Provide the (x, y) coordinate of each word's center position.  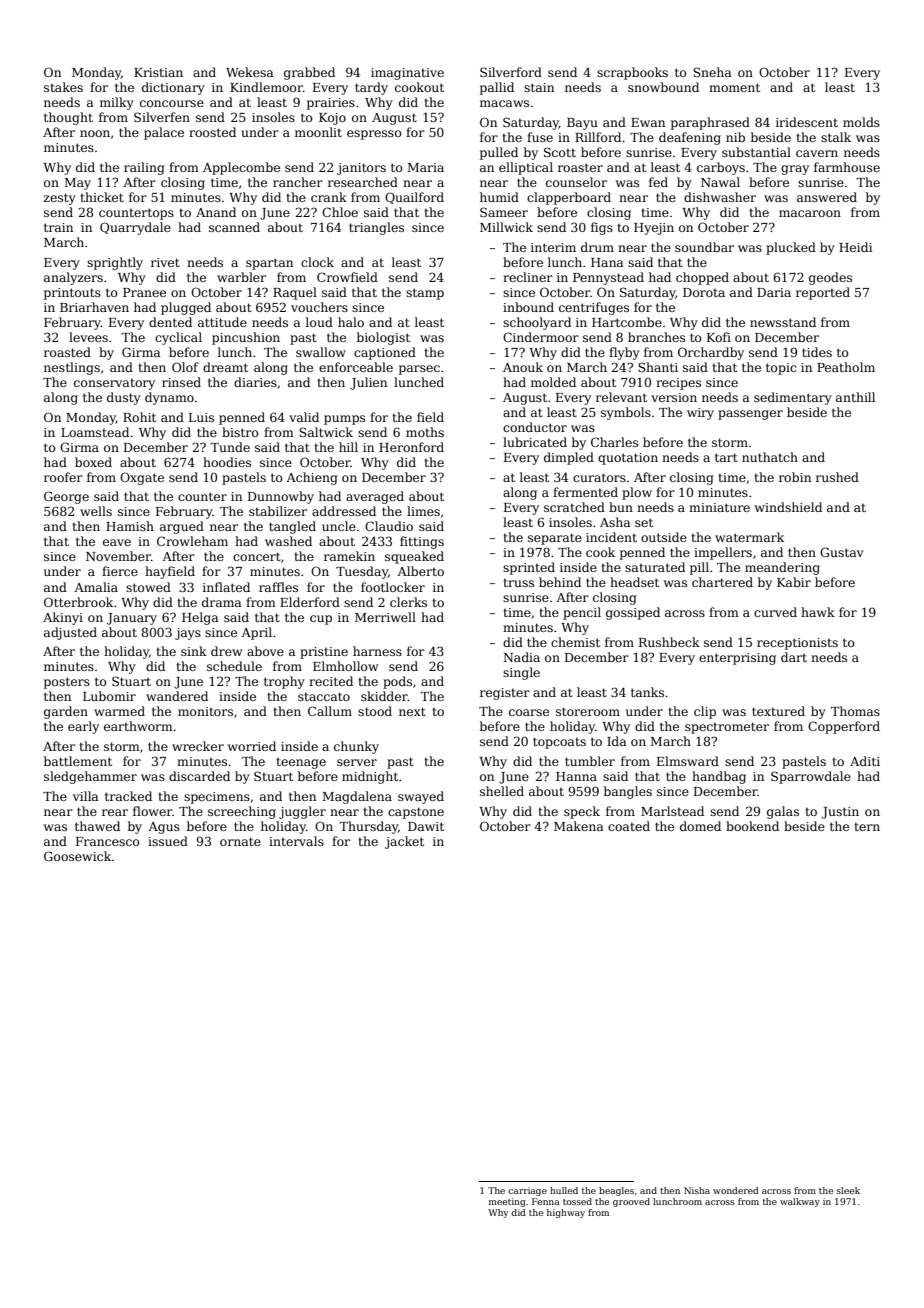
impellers (723, 553)
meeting (507, 1202)
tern (867, 827)
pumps (344, 420)
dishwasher (720, 197)
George (66, 497)
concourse (172, 103)
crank (329, 197)
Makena (579, 826)
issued (168, 841)
